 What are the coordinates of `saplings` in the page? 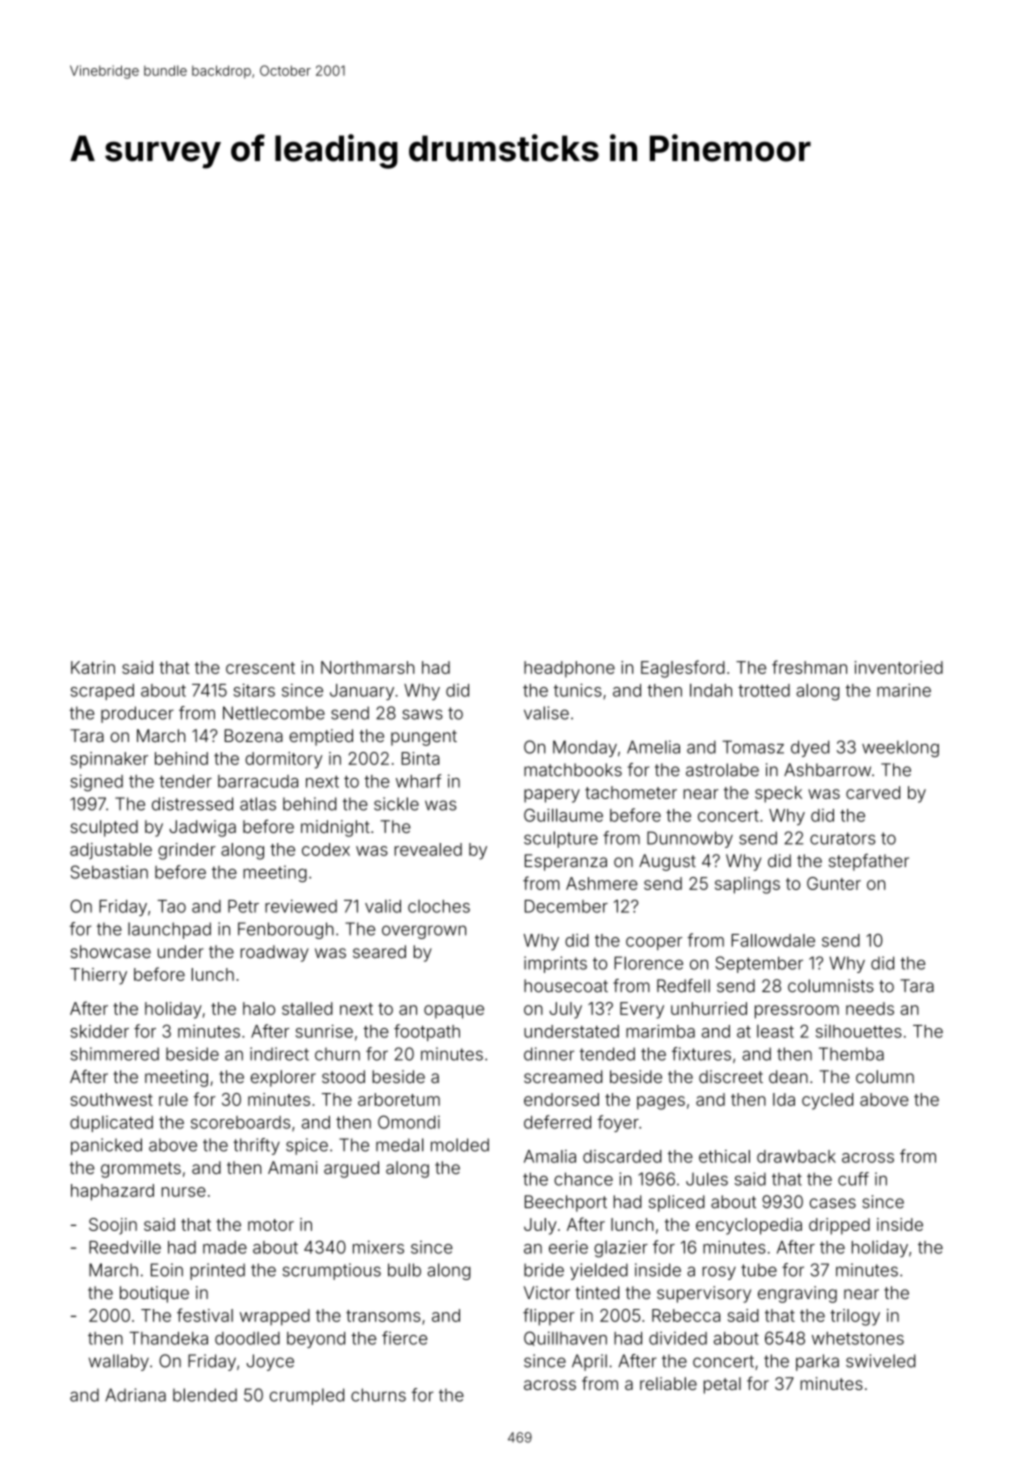 It's located at (747, 885).
